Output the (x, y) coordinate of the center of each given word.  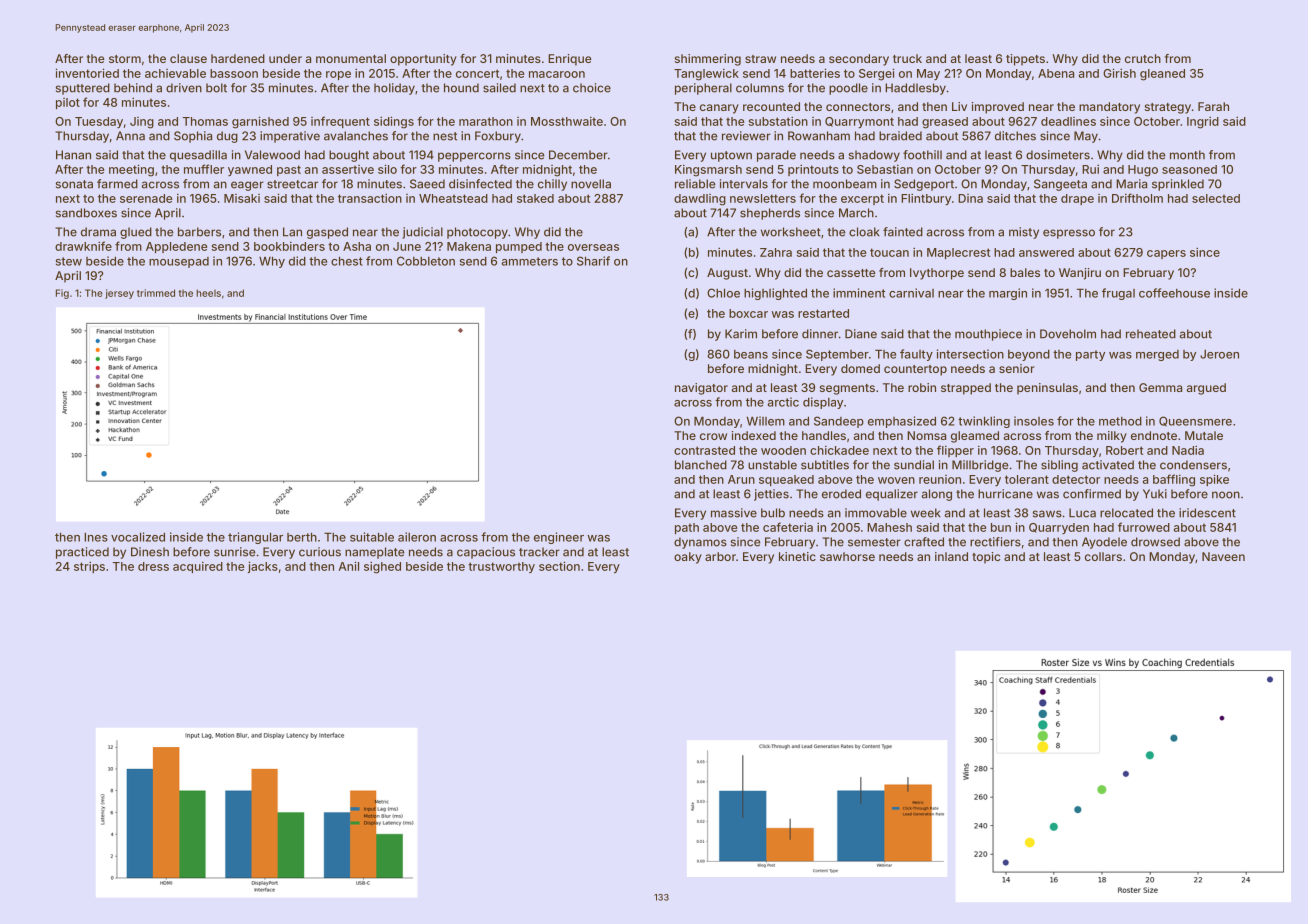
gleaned (1162, 75)
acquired (198, 567)
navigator (701, 389)
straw (760, 59)
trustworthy (501, 567)
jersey (119, 294)
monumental (351, 58)
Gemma (1160, 387)
